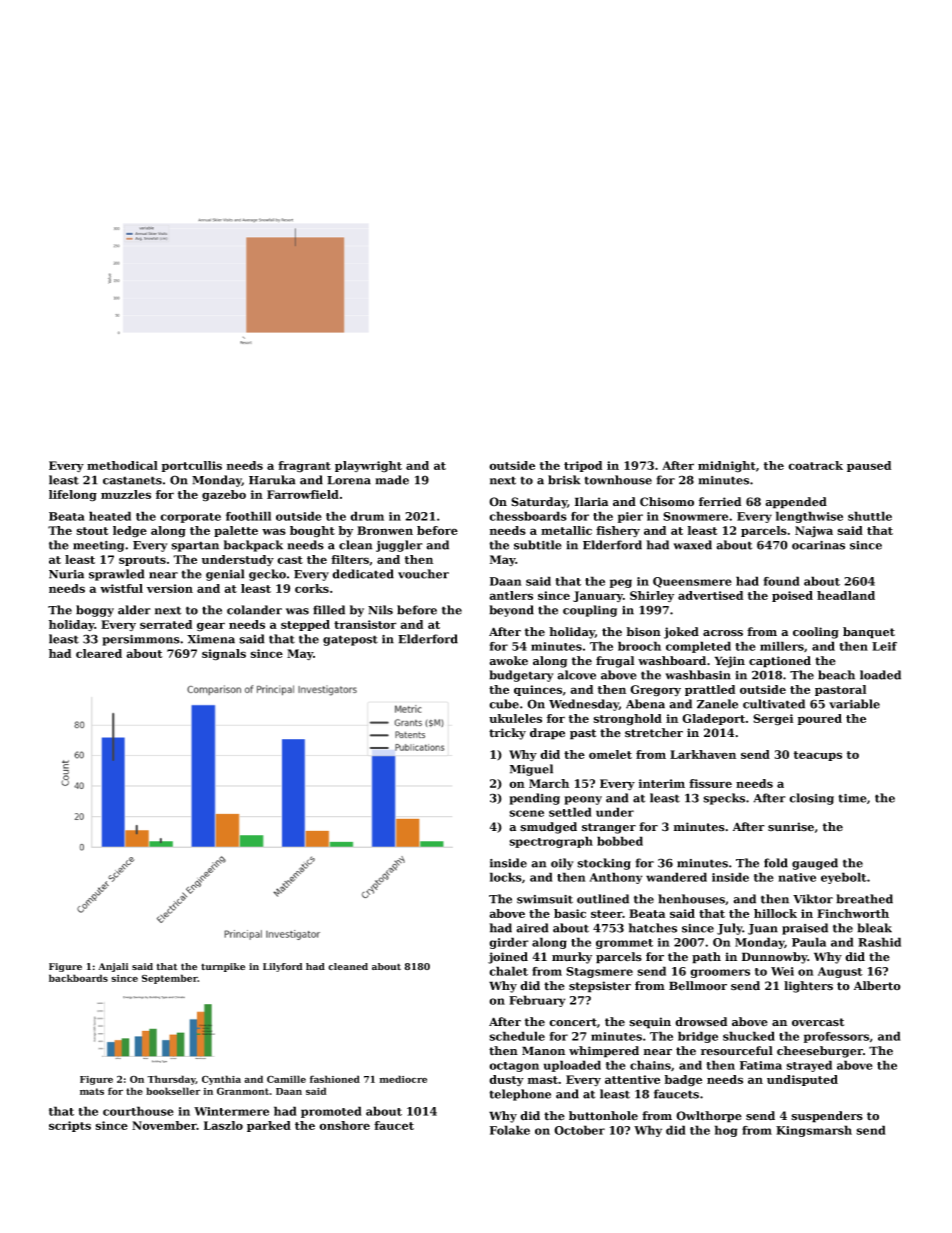 Image resolution: width=952 pixels, height=1233 pixels. Describe the element at coordinates (815, 465) in the image. I see `coatrack` at that location.
